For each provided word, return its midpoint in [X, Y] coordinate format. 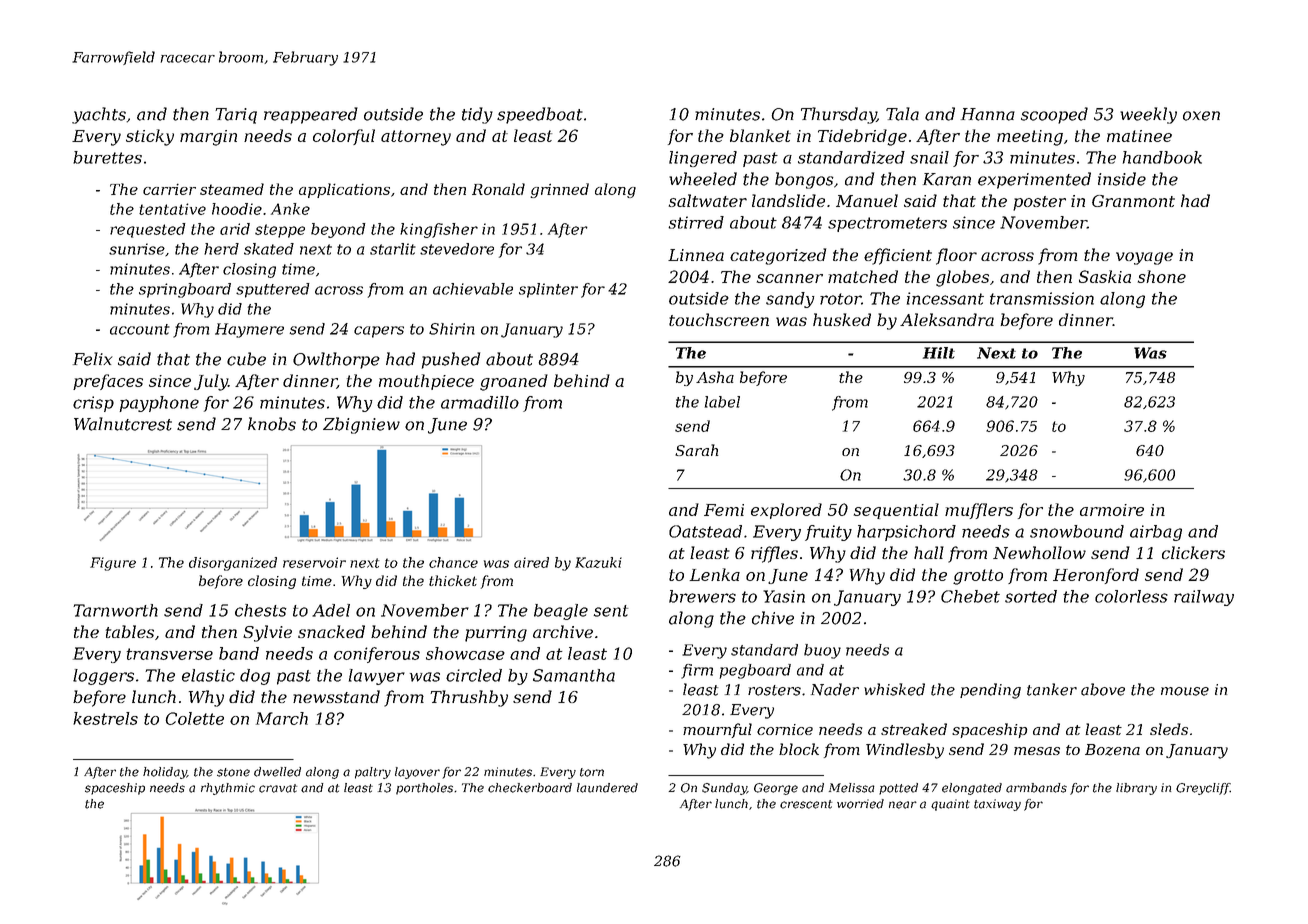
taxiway [997, 805]
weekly [1148, 115]
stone [233, 772]
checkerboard [530, 788]
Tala [902, 114]
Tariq [236, 116]
